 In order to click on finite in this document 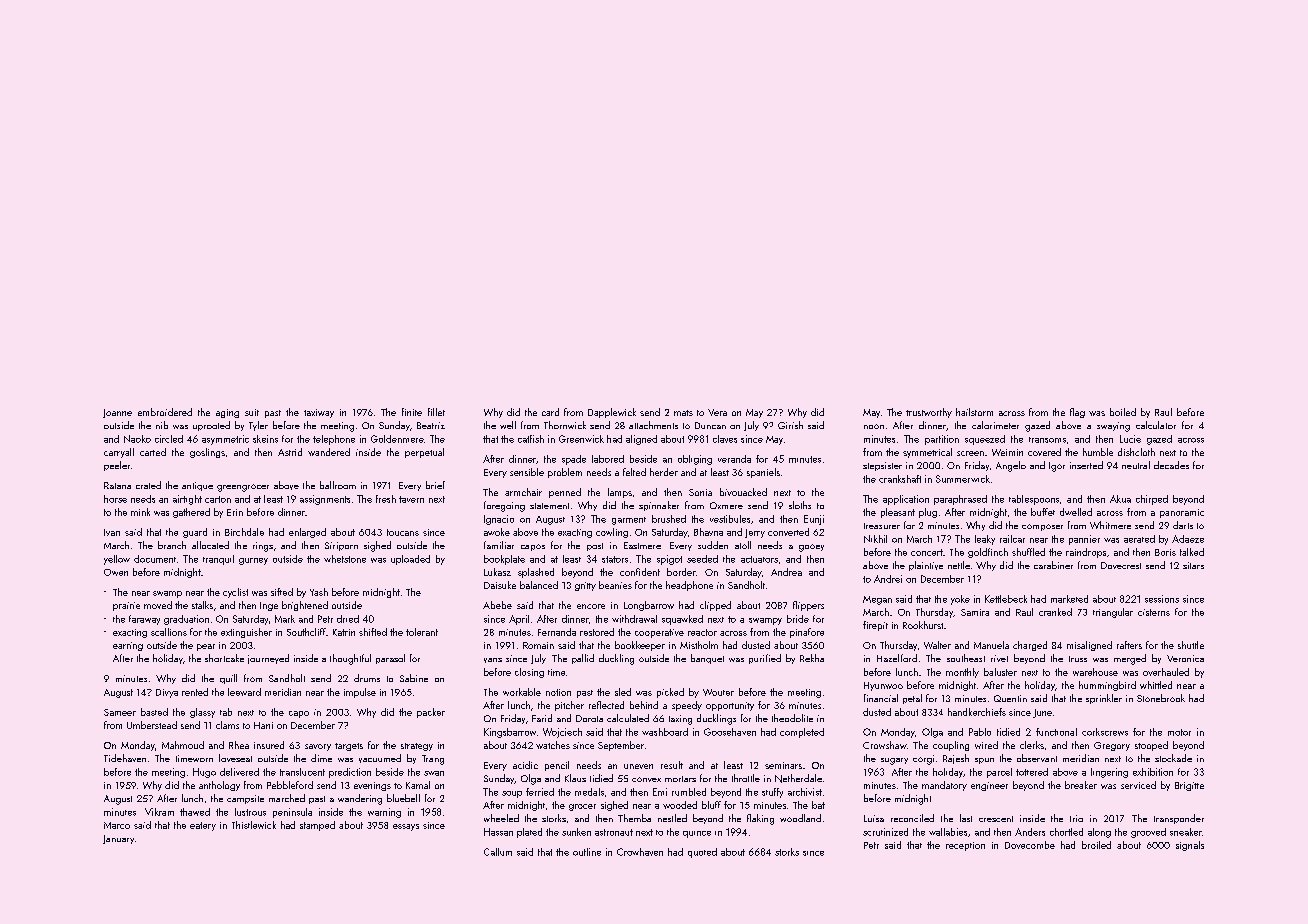, I will do `click(412, 412)`.
